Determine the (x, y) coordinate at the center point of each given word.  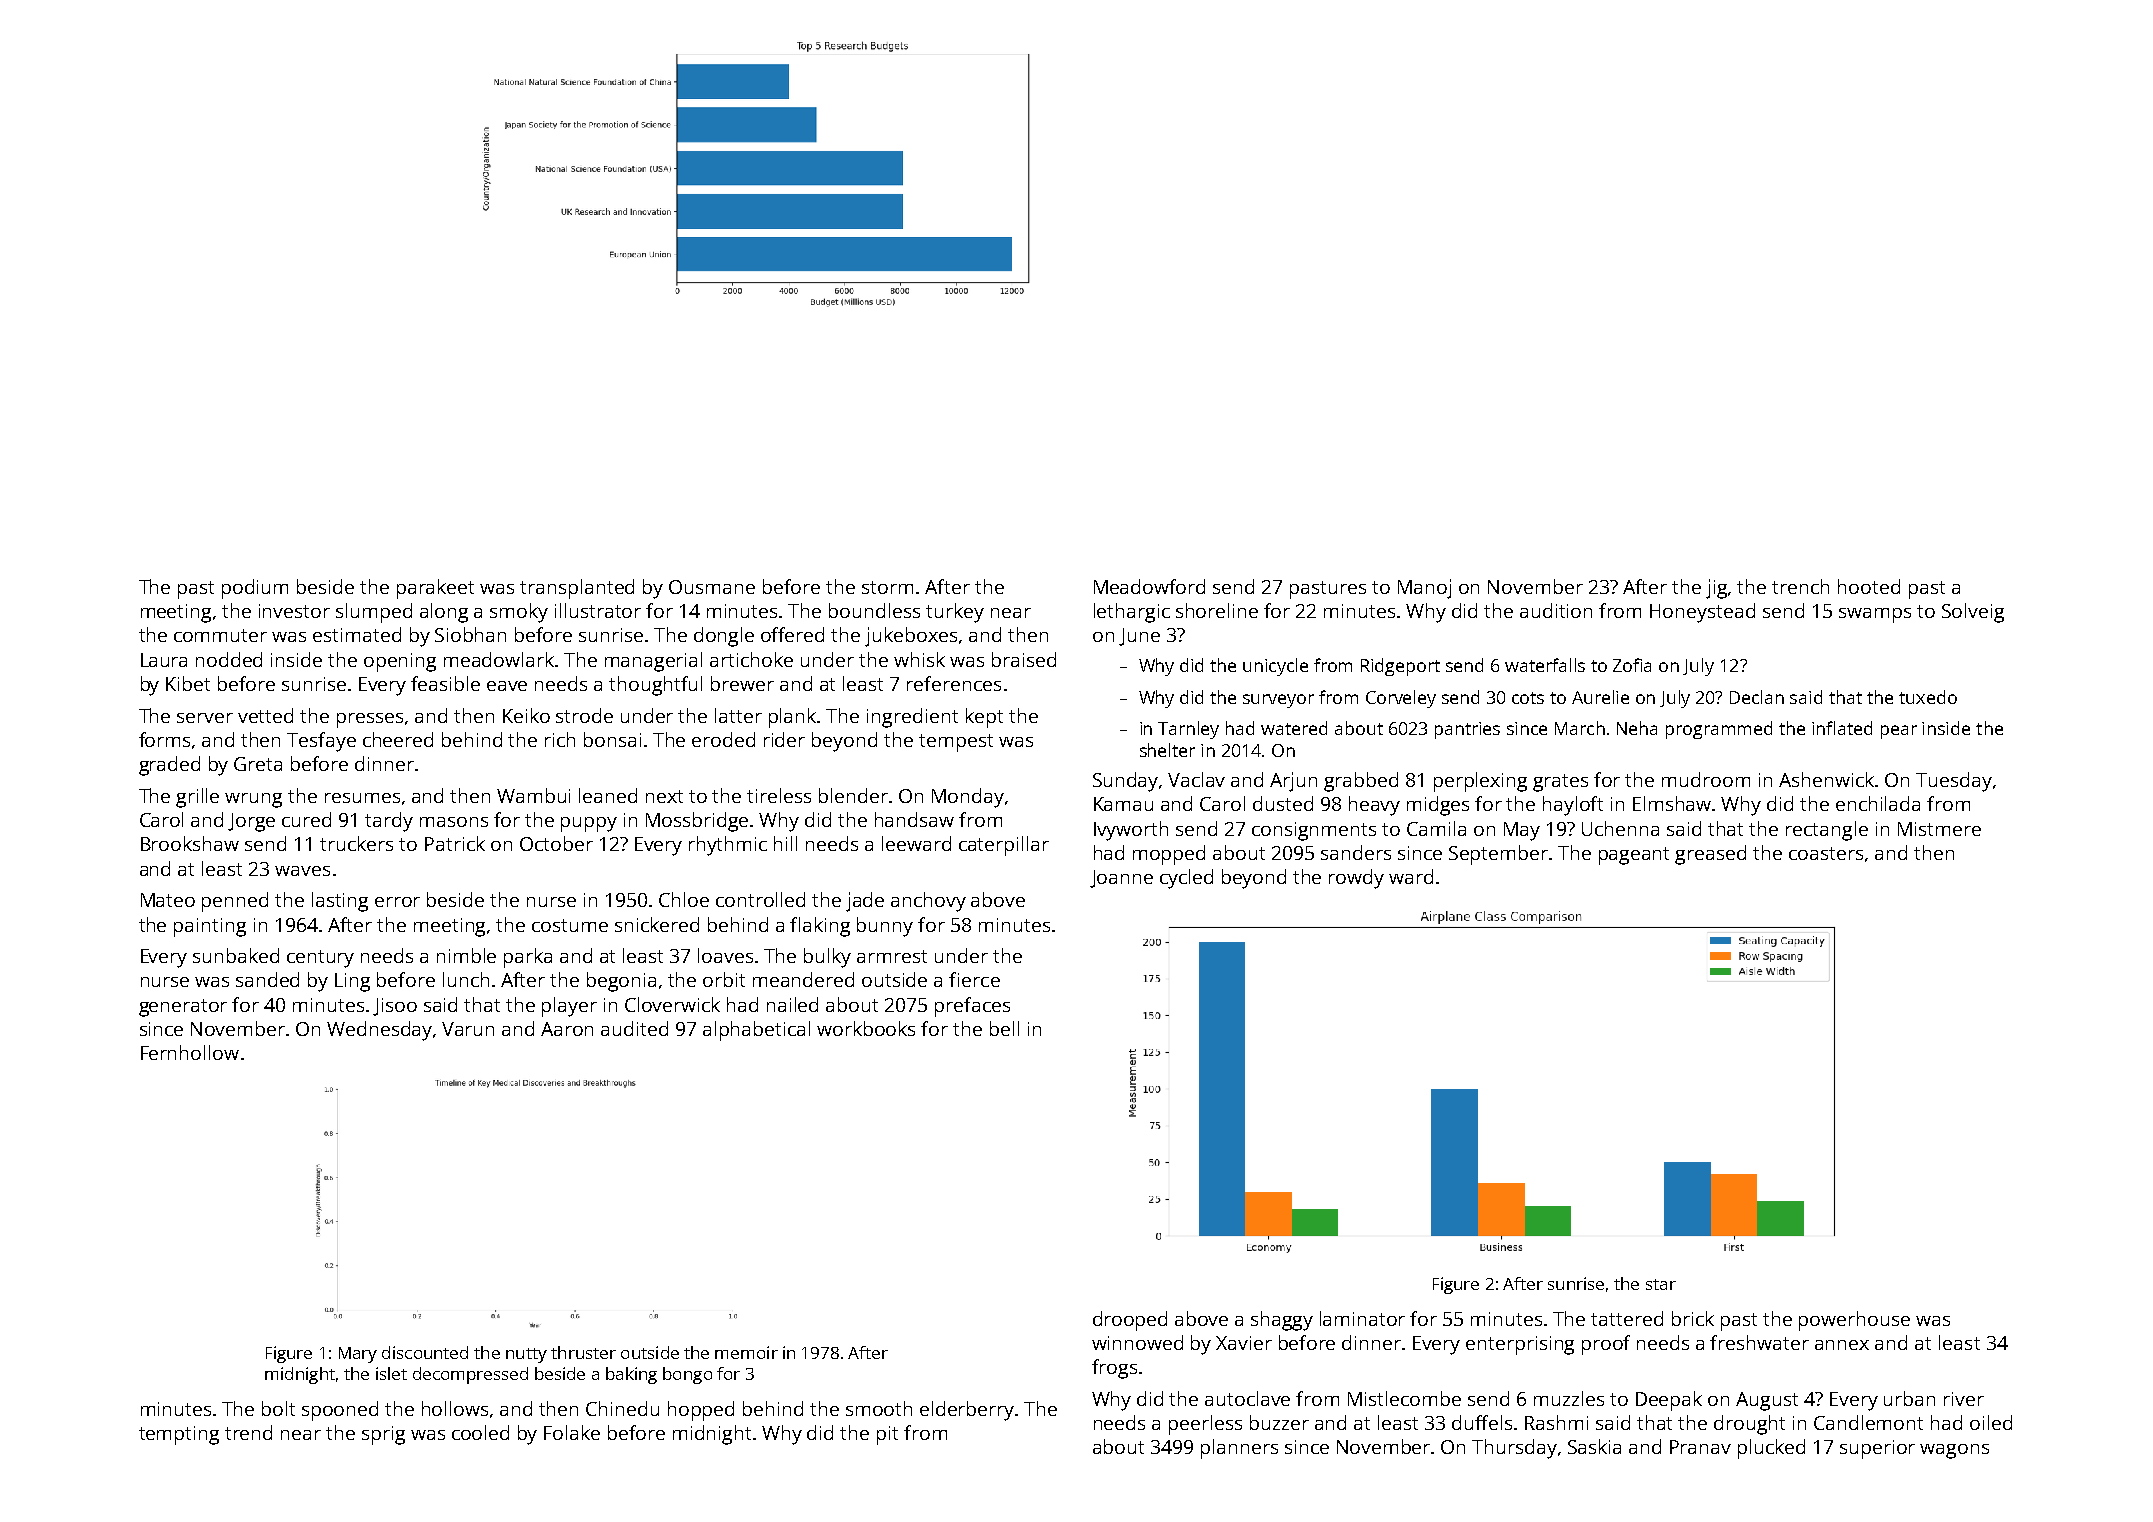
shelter (1167, 750)
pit (887, 1435)
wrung (253, 800)
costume (570, 925)
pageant (1634, 856)
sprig (383, 1435)
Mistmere (1939, 829)
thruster (583, 1352)
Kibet (188, 683)
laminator (1362, 1318)
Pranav (1700, 1447)
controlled (760, 899)
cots (1528, 698)
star (1661, 1284)
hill (785, 843)
